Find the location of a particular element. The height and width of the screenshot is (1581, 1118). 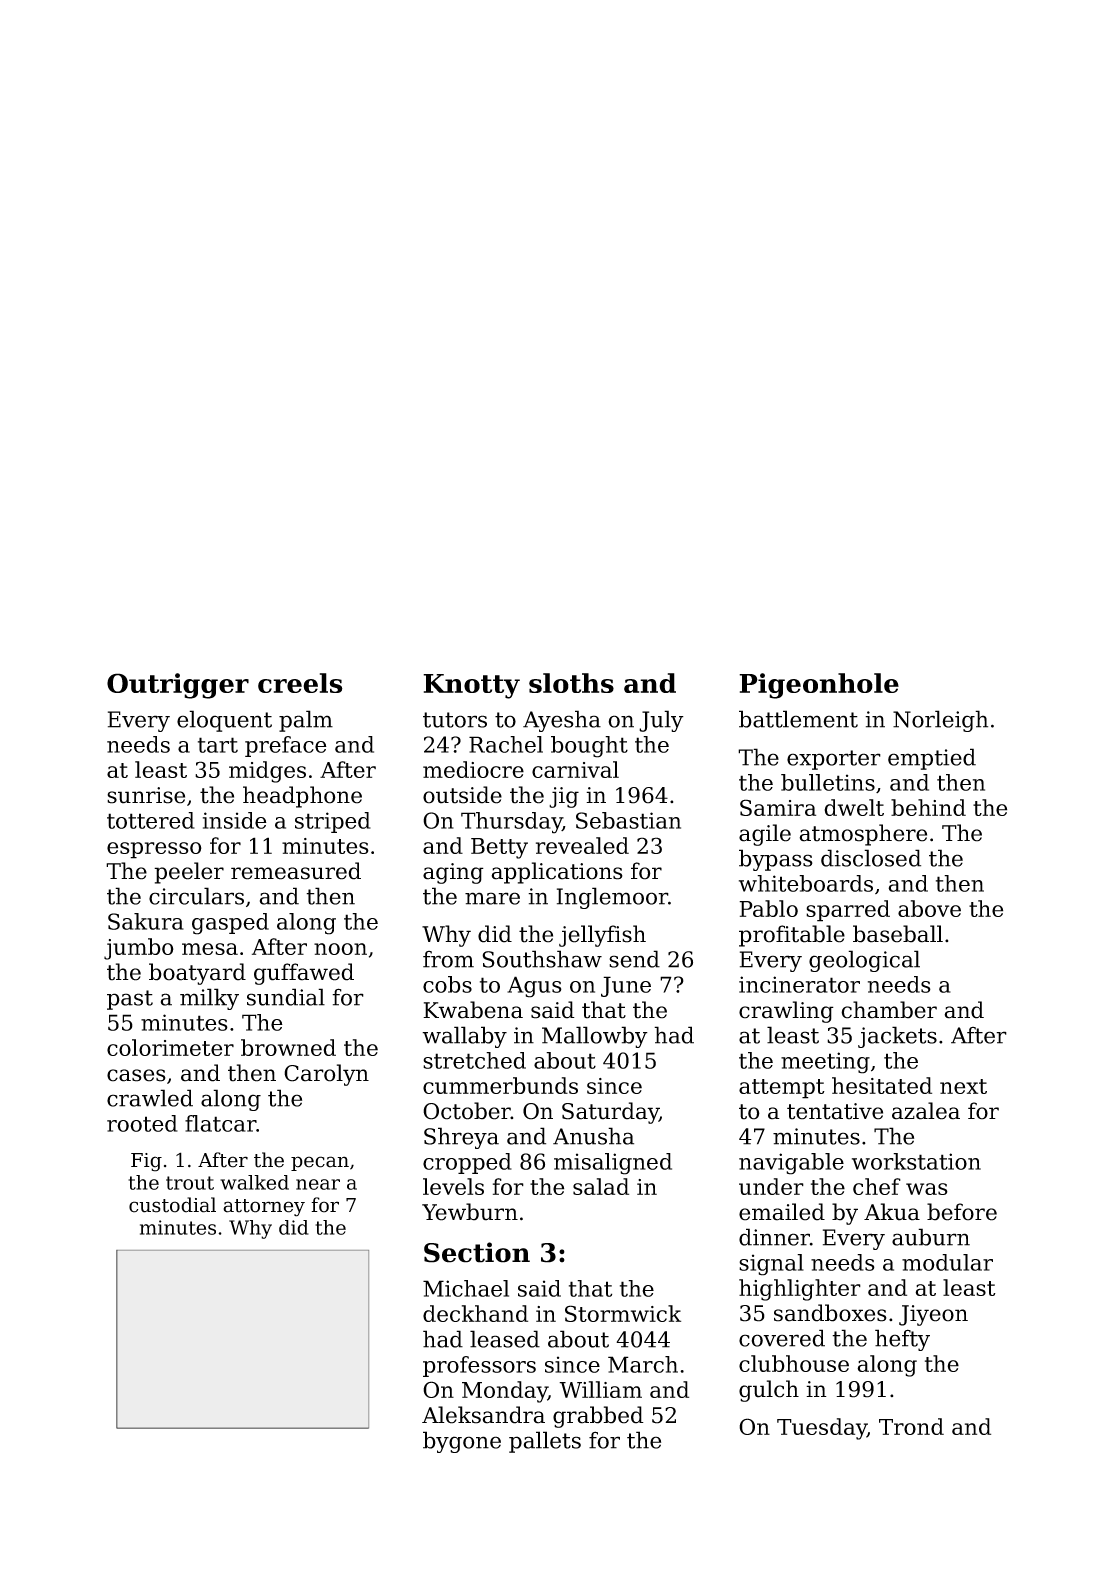

Carolyn is located at coordinates (326, 1075).
